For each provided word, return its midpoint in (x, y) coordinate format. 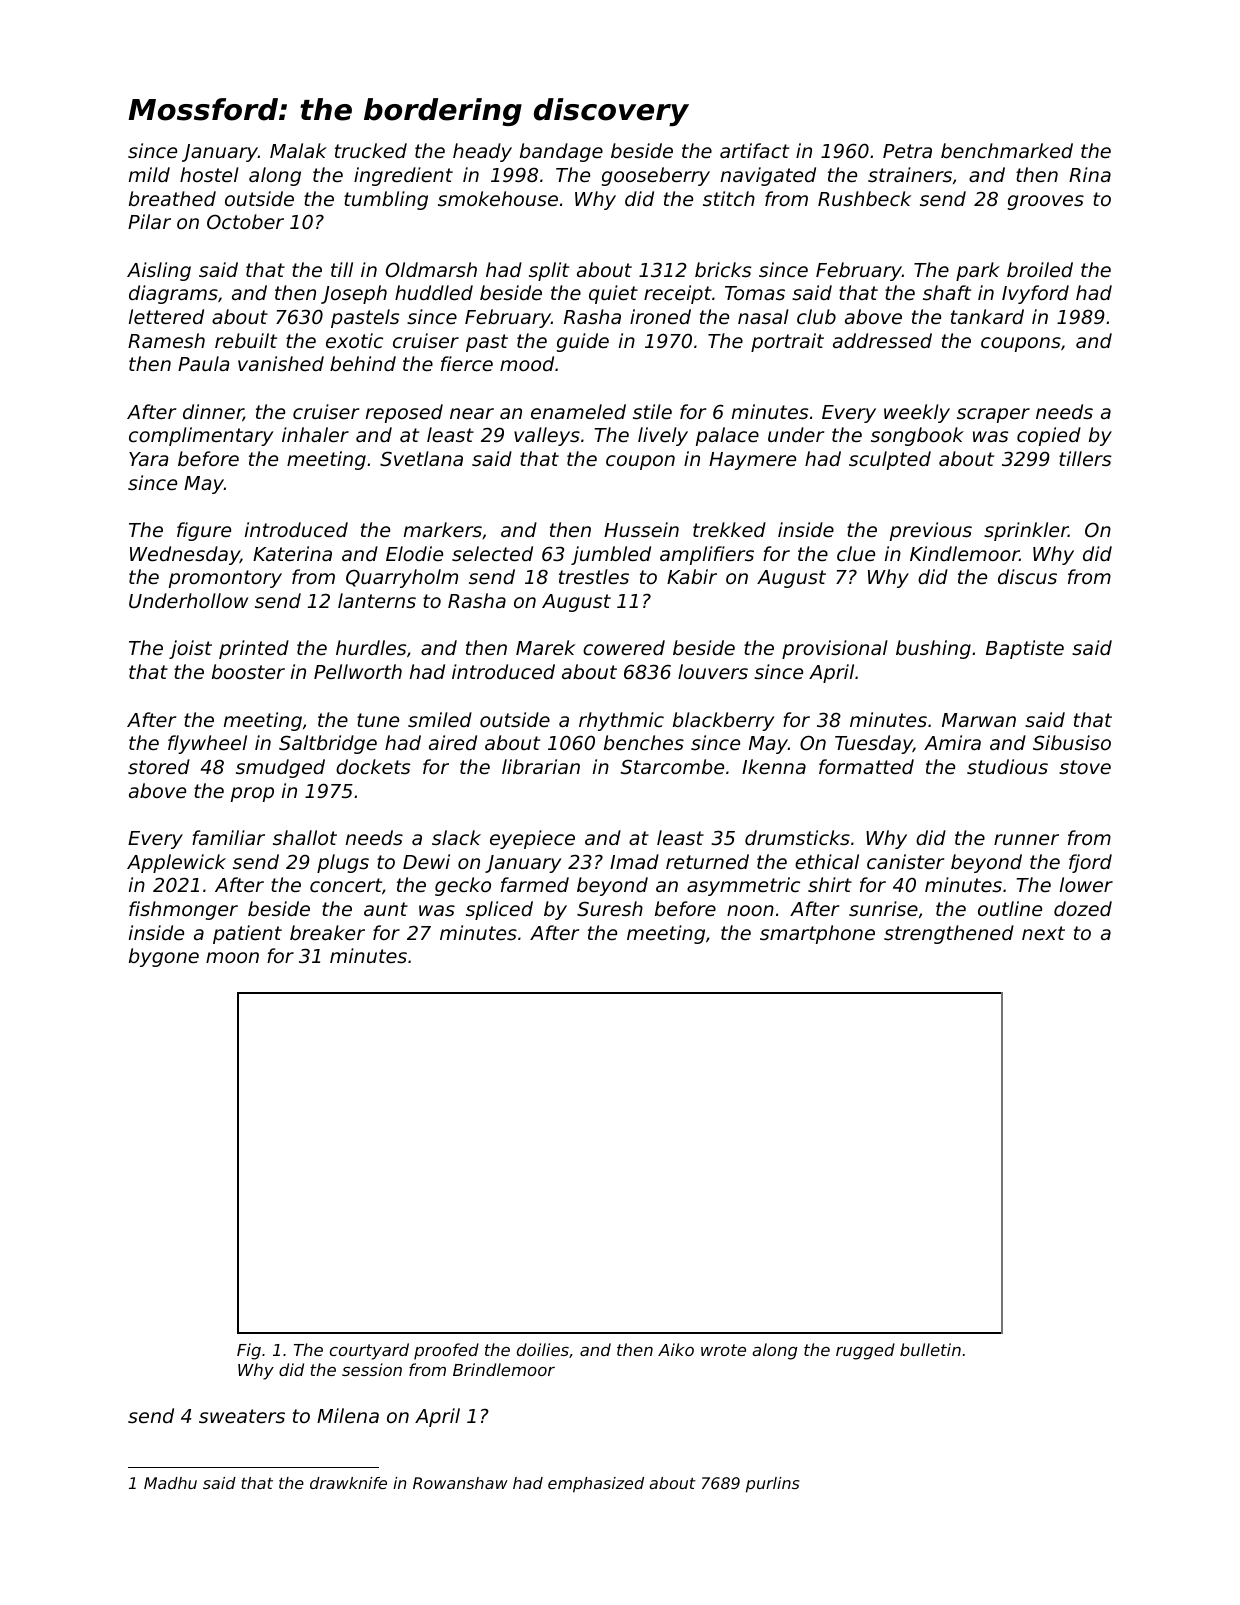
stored (159, 766)
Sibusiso (1072, 742)
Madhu (170, 1483)
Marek (545, 647)
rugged (865, 1351)
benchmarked (1007, 150)
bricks (723, 269)
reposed (404, 413)
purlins (773, 1485)
